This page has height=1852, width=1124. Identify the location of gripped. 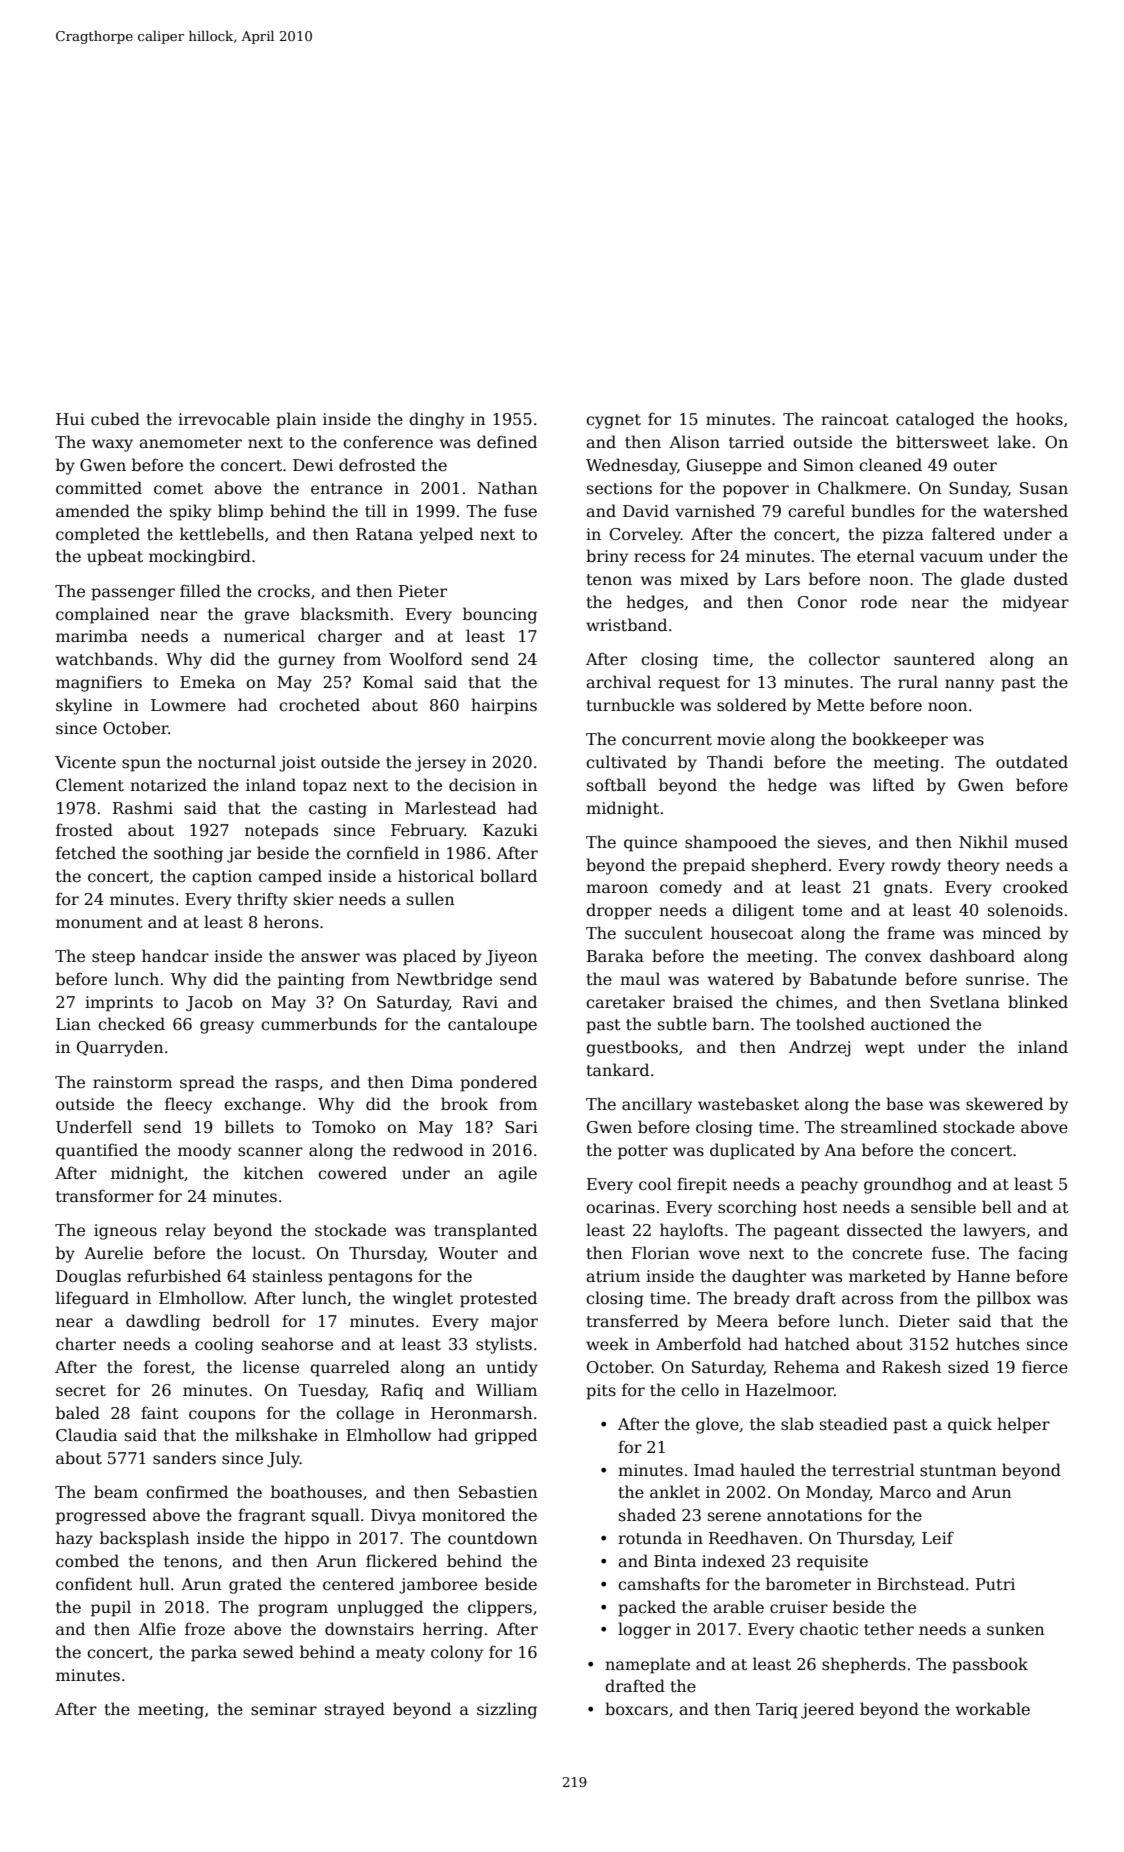
(506, 1436).
